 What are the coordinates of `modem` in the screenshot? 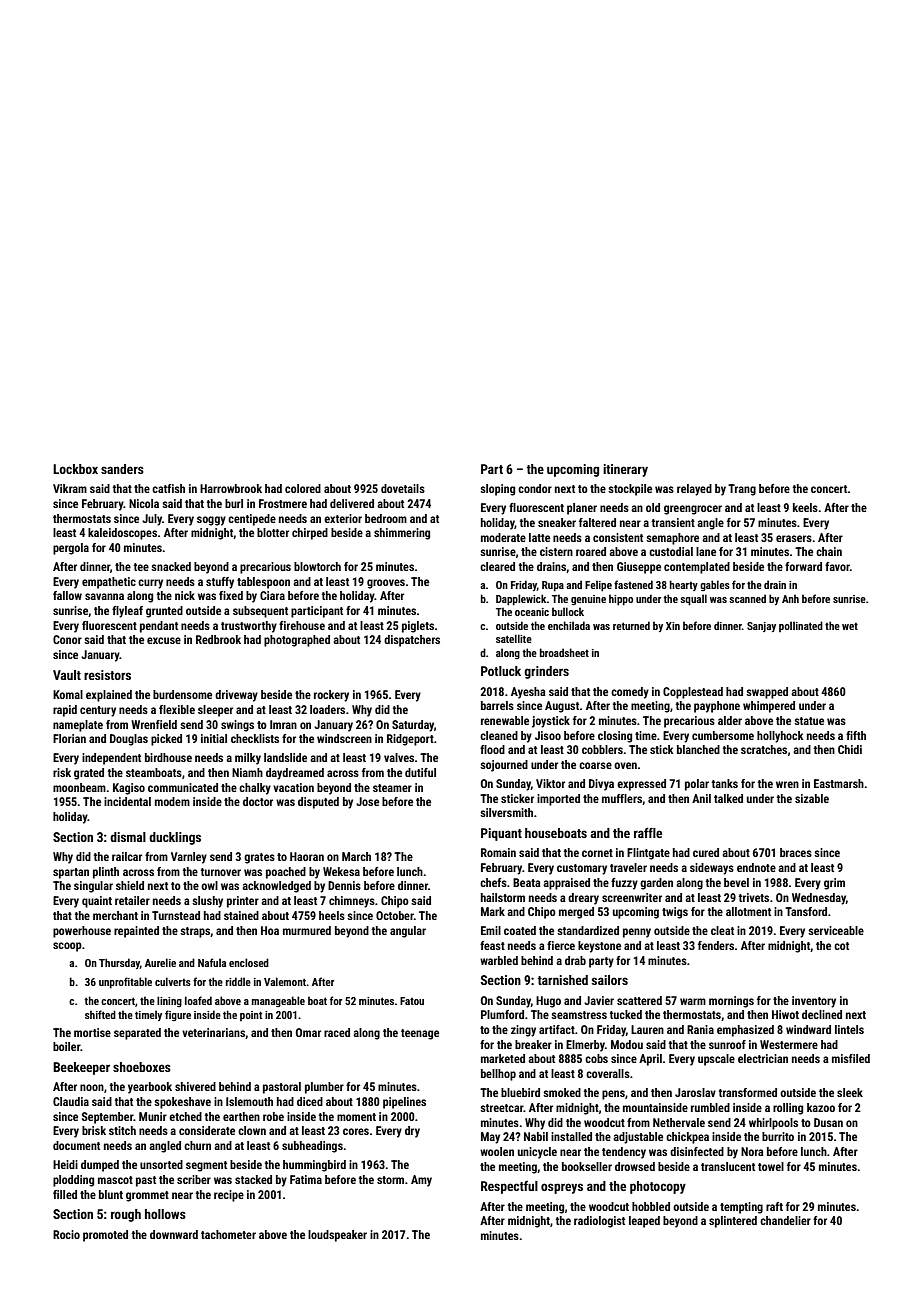 It's located at (172, 801).
